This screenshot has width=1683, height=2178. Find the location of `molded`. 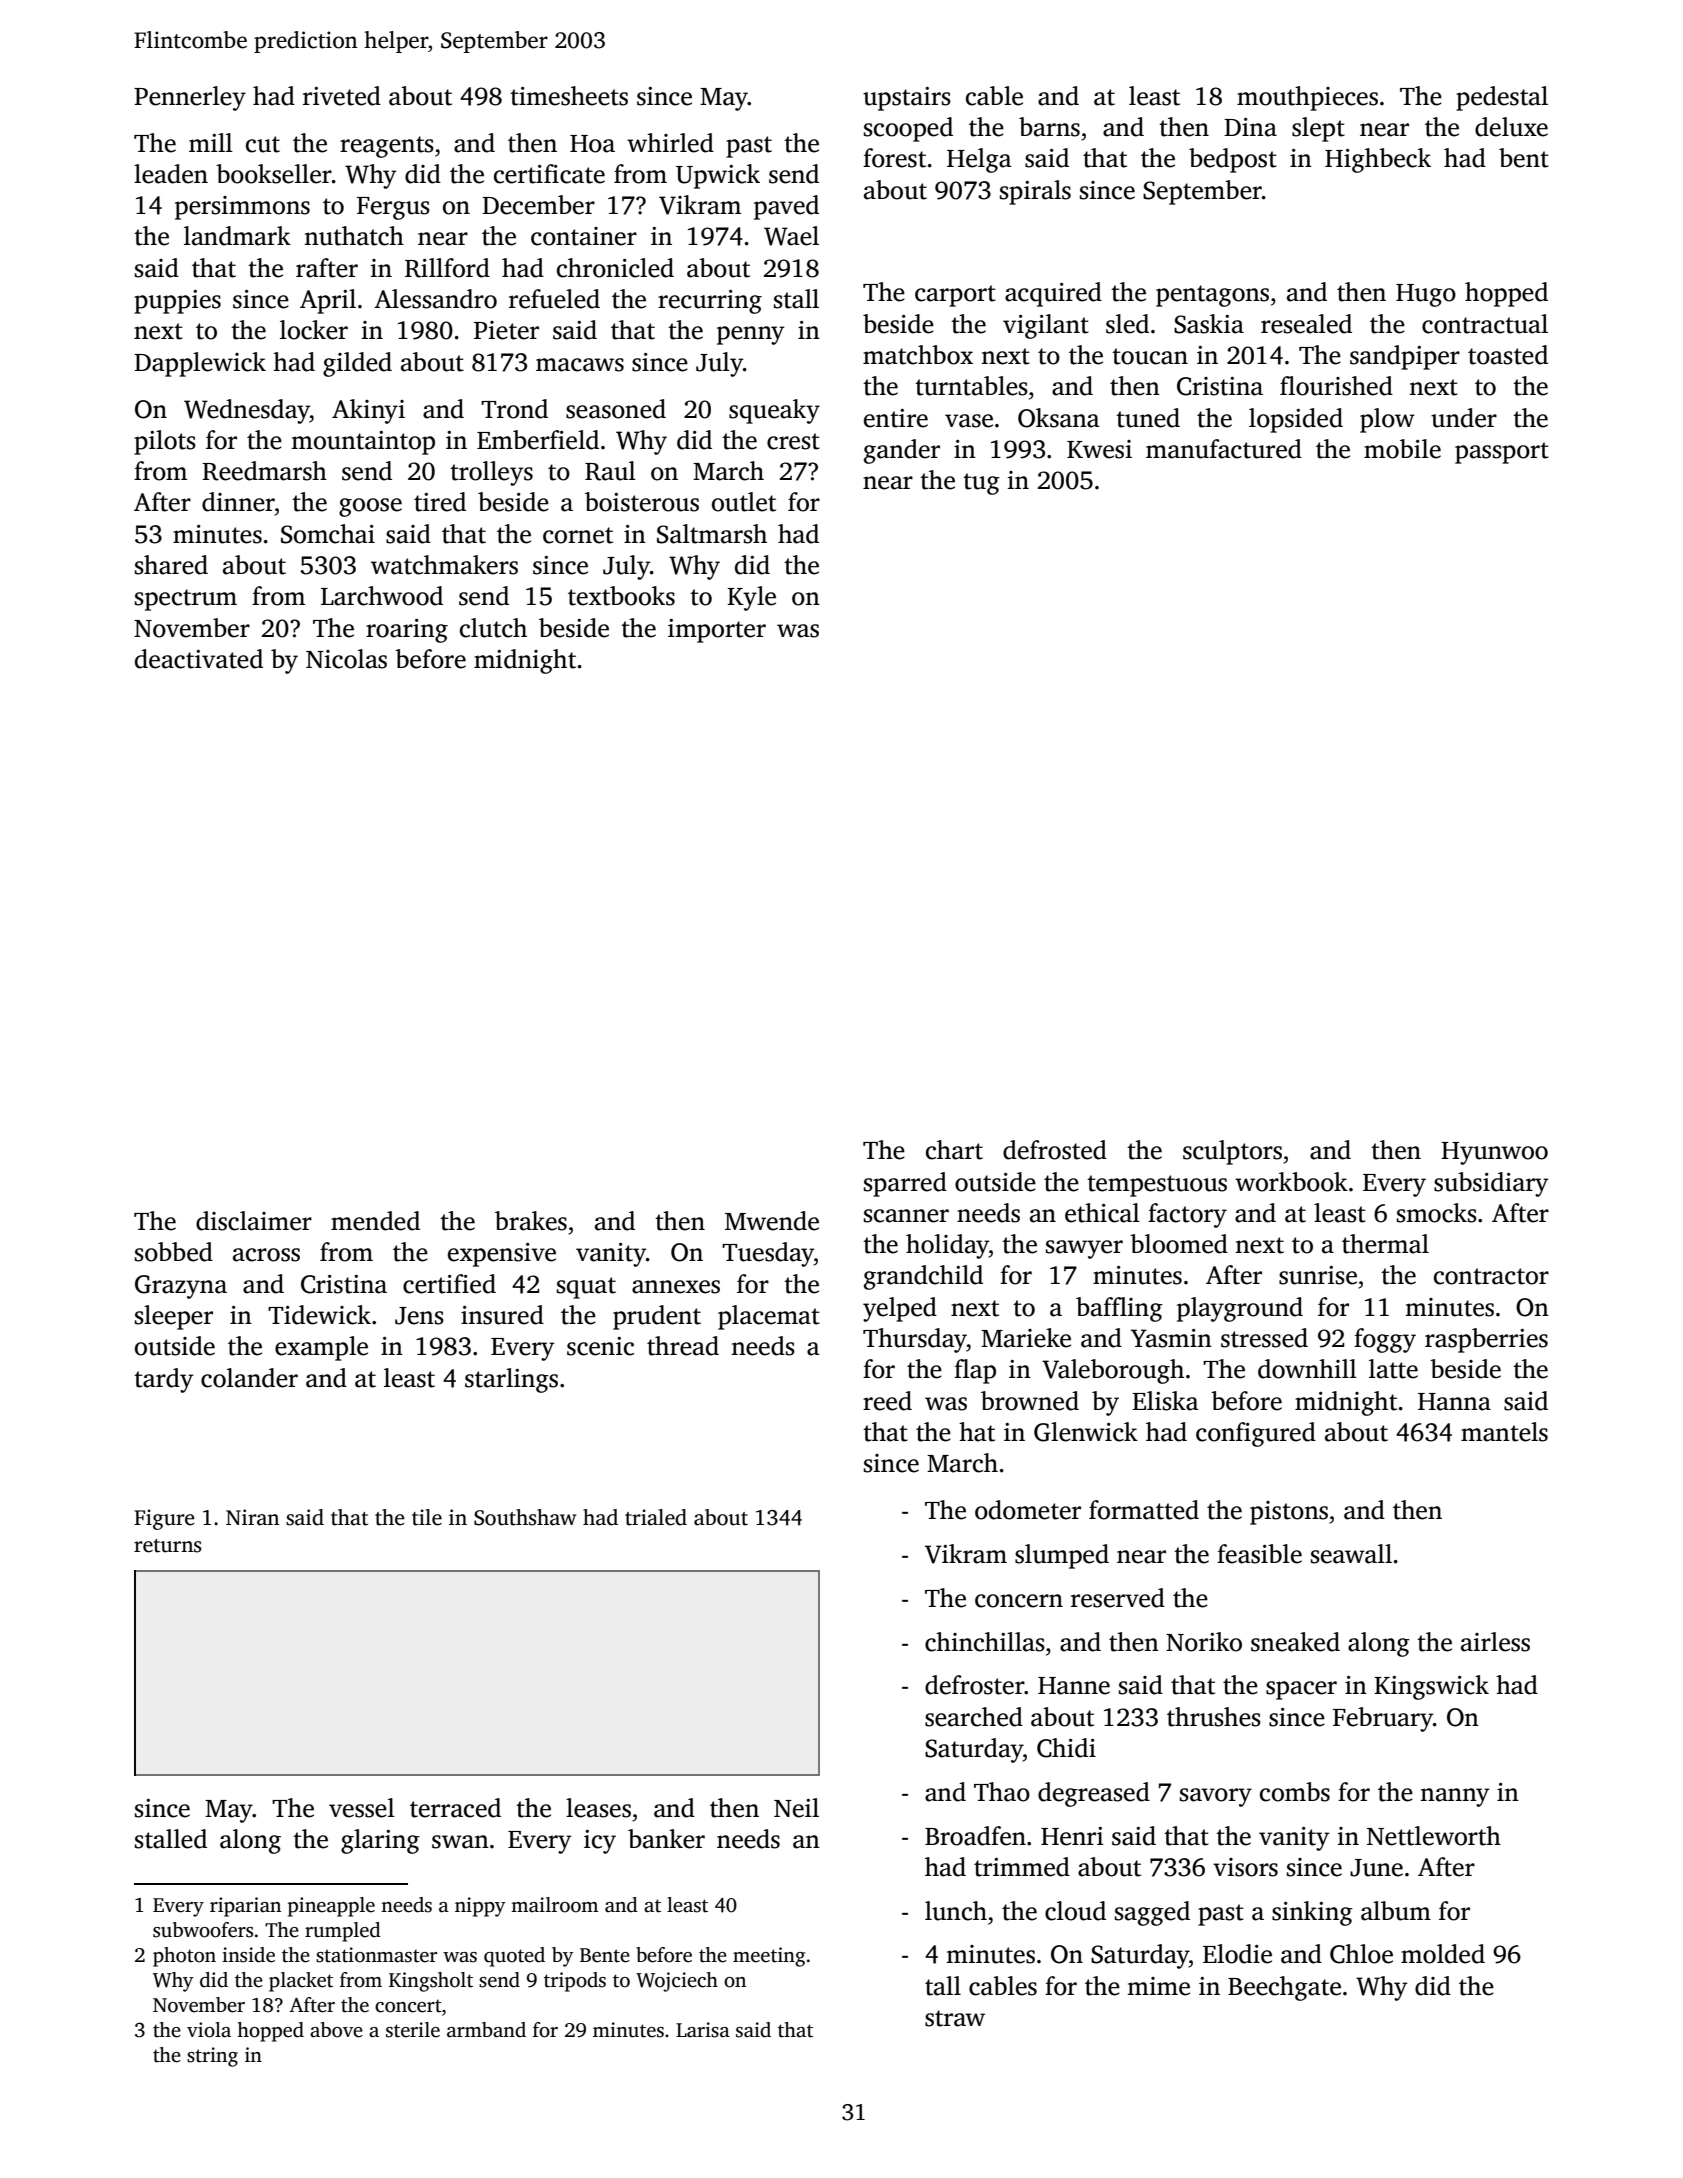

molded is located at coordinates (1443, 1954).
